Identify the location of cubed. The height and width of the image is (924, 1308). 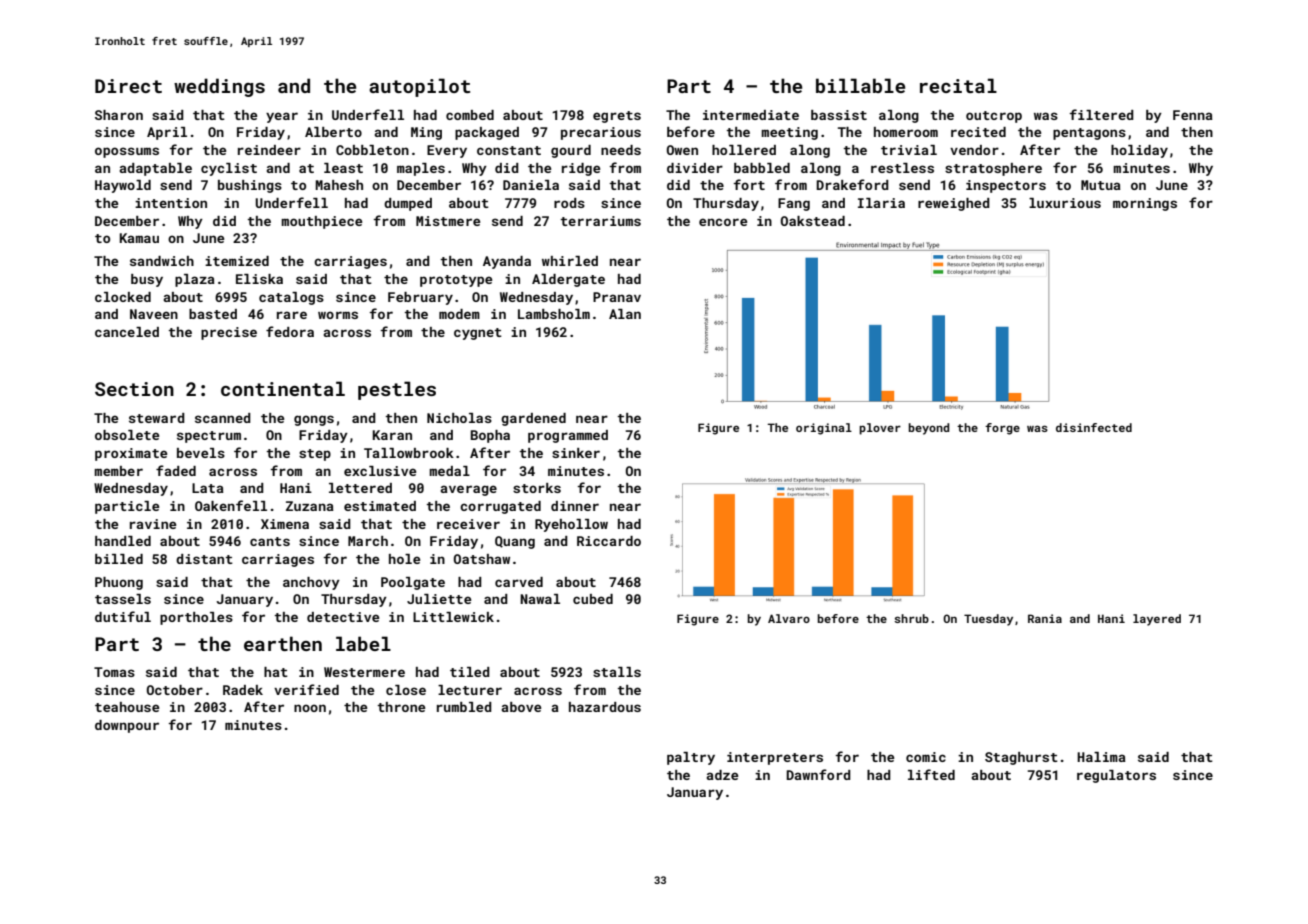
(593, 599).
